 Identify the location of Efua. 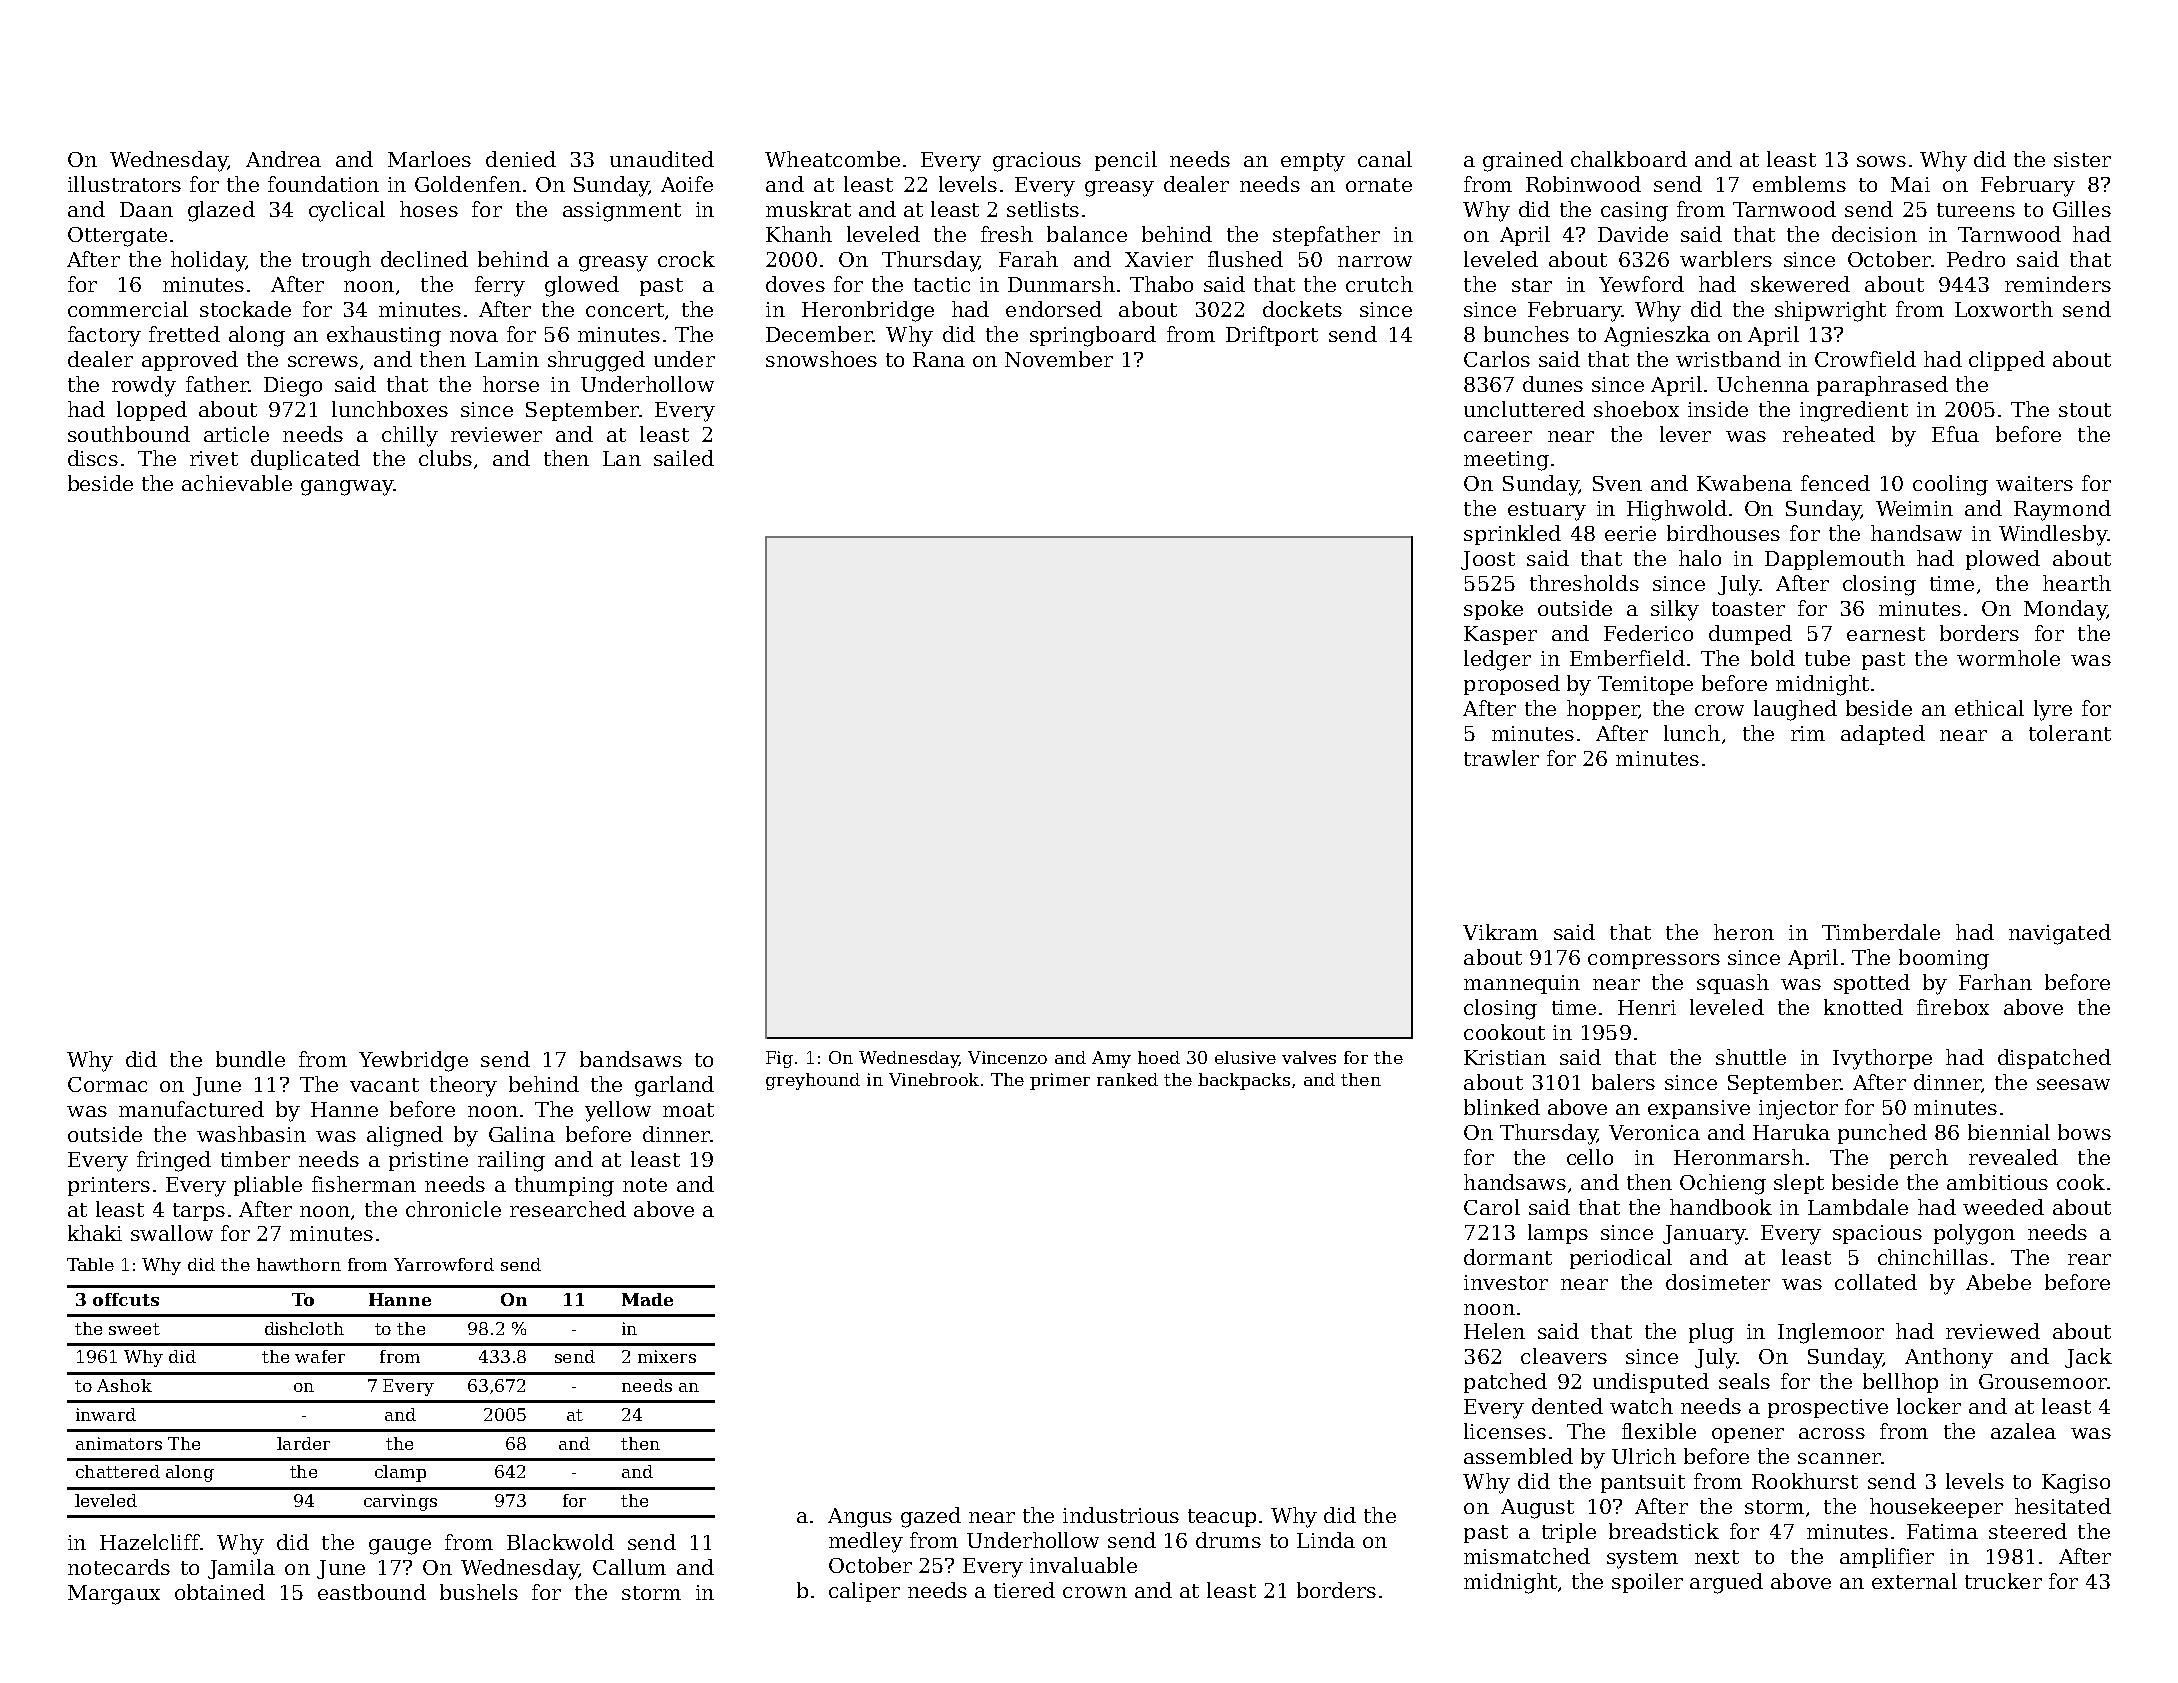
(1955, 434).
